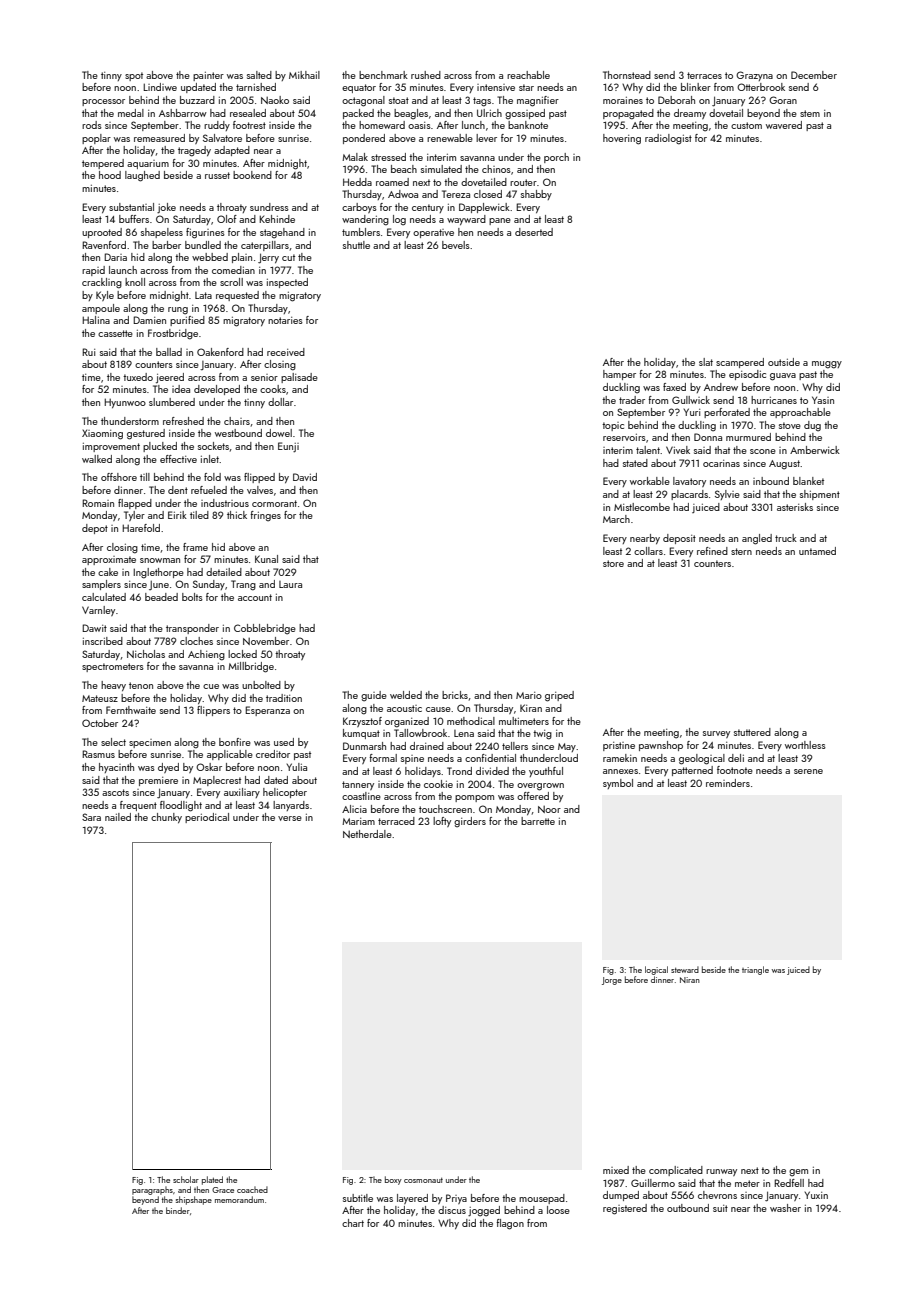 The image size is (924, 1308). Describe the element at coordinates (746, 125) in the screenshot. I see `custom` at that location.
